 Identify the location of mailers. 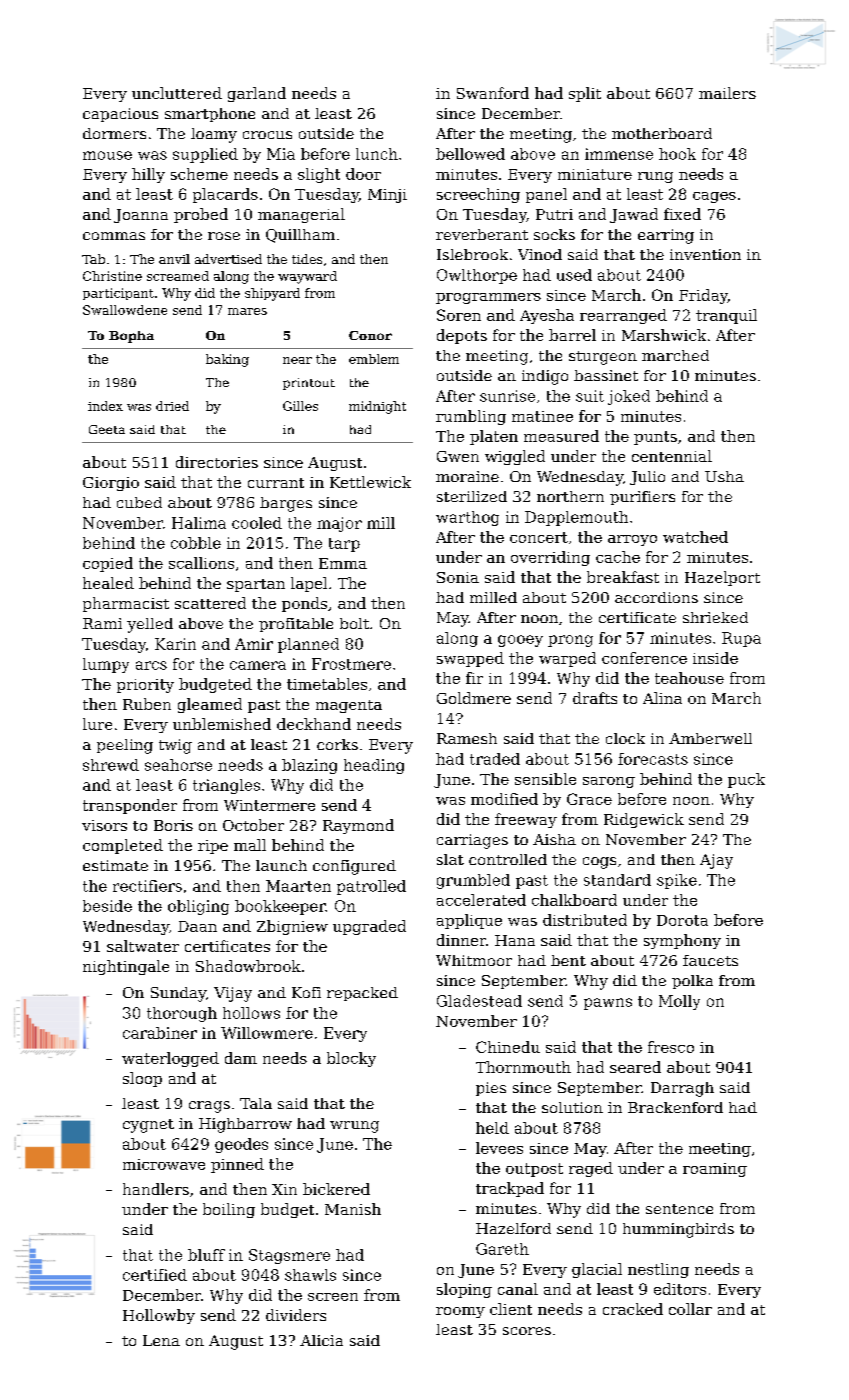
(727, 93).
